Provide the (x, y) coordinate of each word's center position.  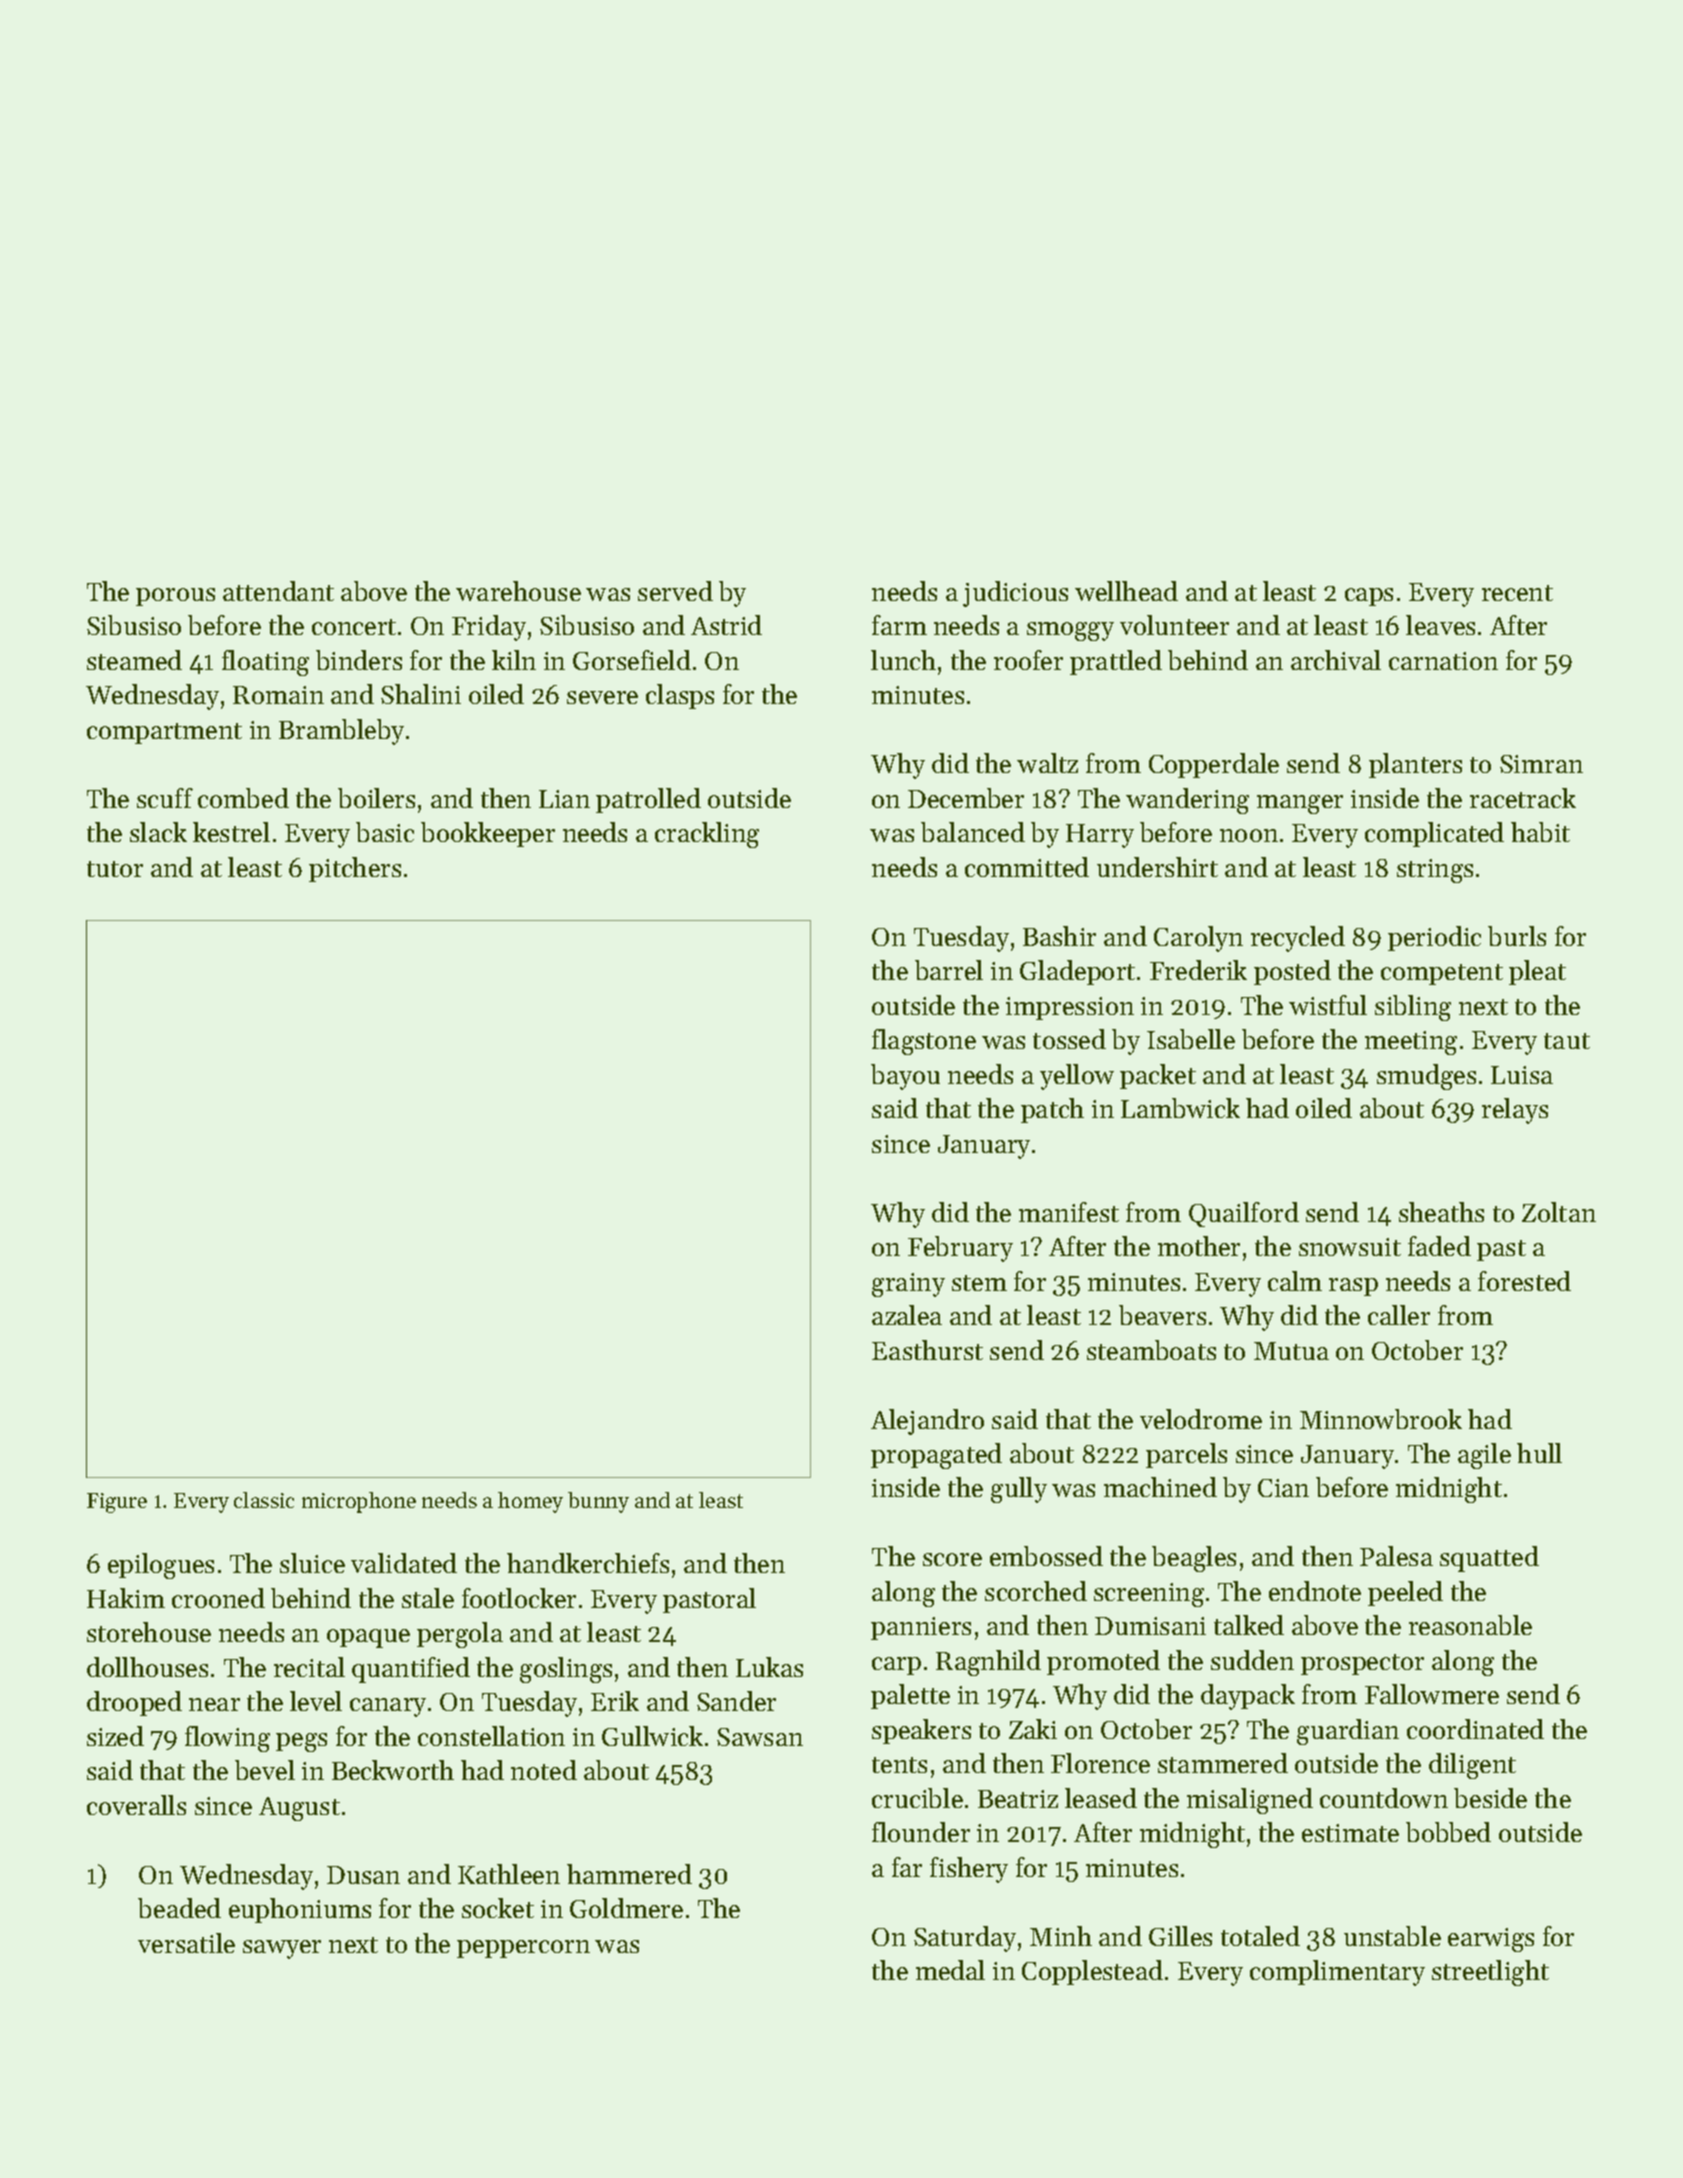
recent (1517, 593)
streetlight (1490, 1973)
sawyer (282, 1949)
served (675, 591)
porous (175, 597)
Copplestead (1092, 1972)
